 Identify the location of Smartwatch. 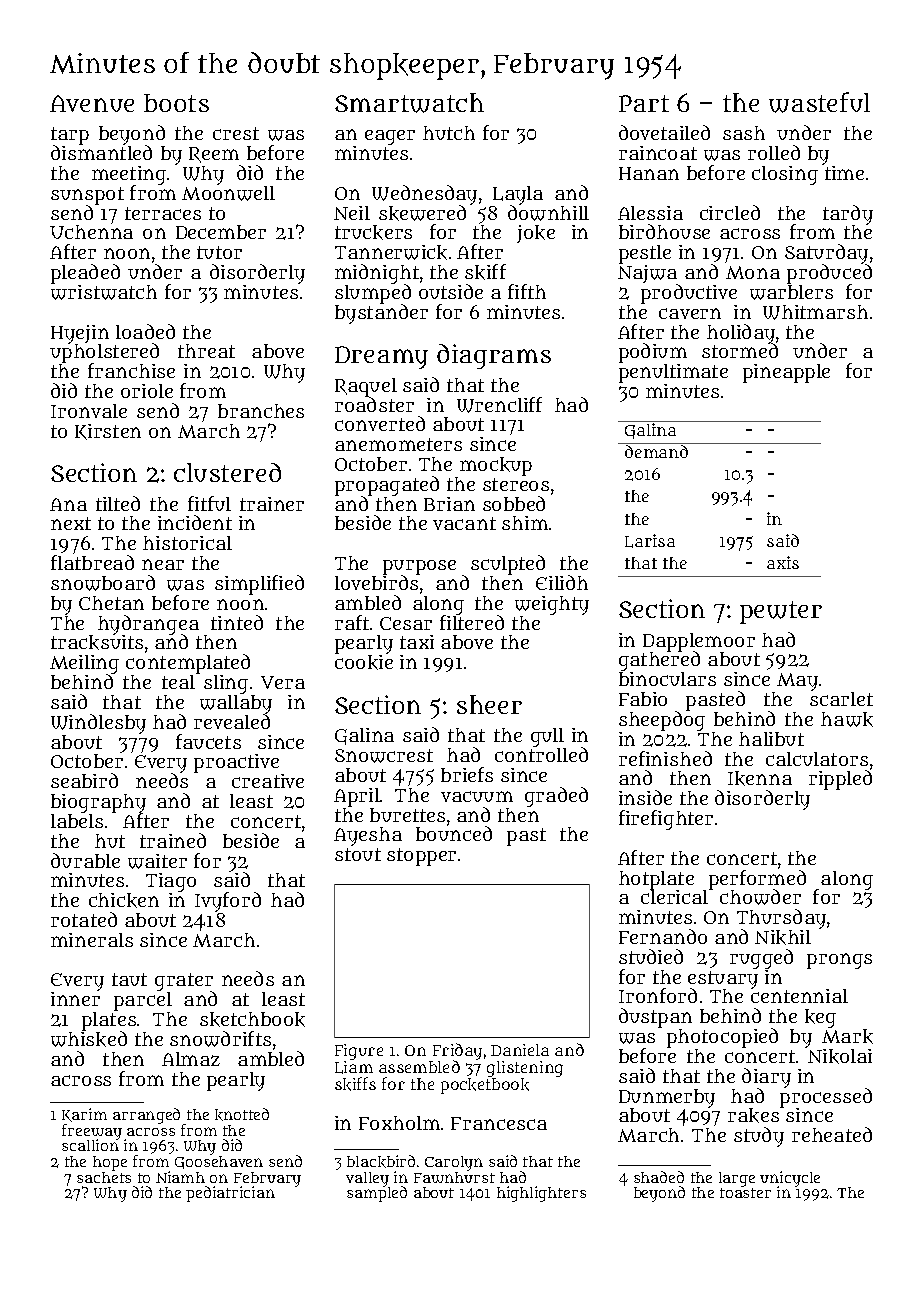
(409, 103).
